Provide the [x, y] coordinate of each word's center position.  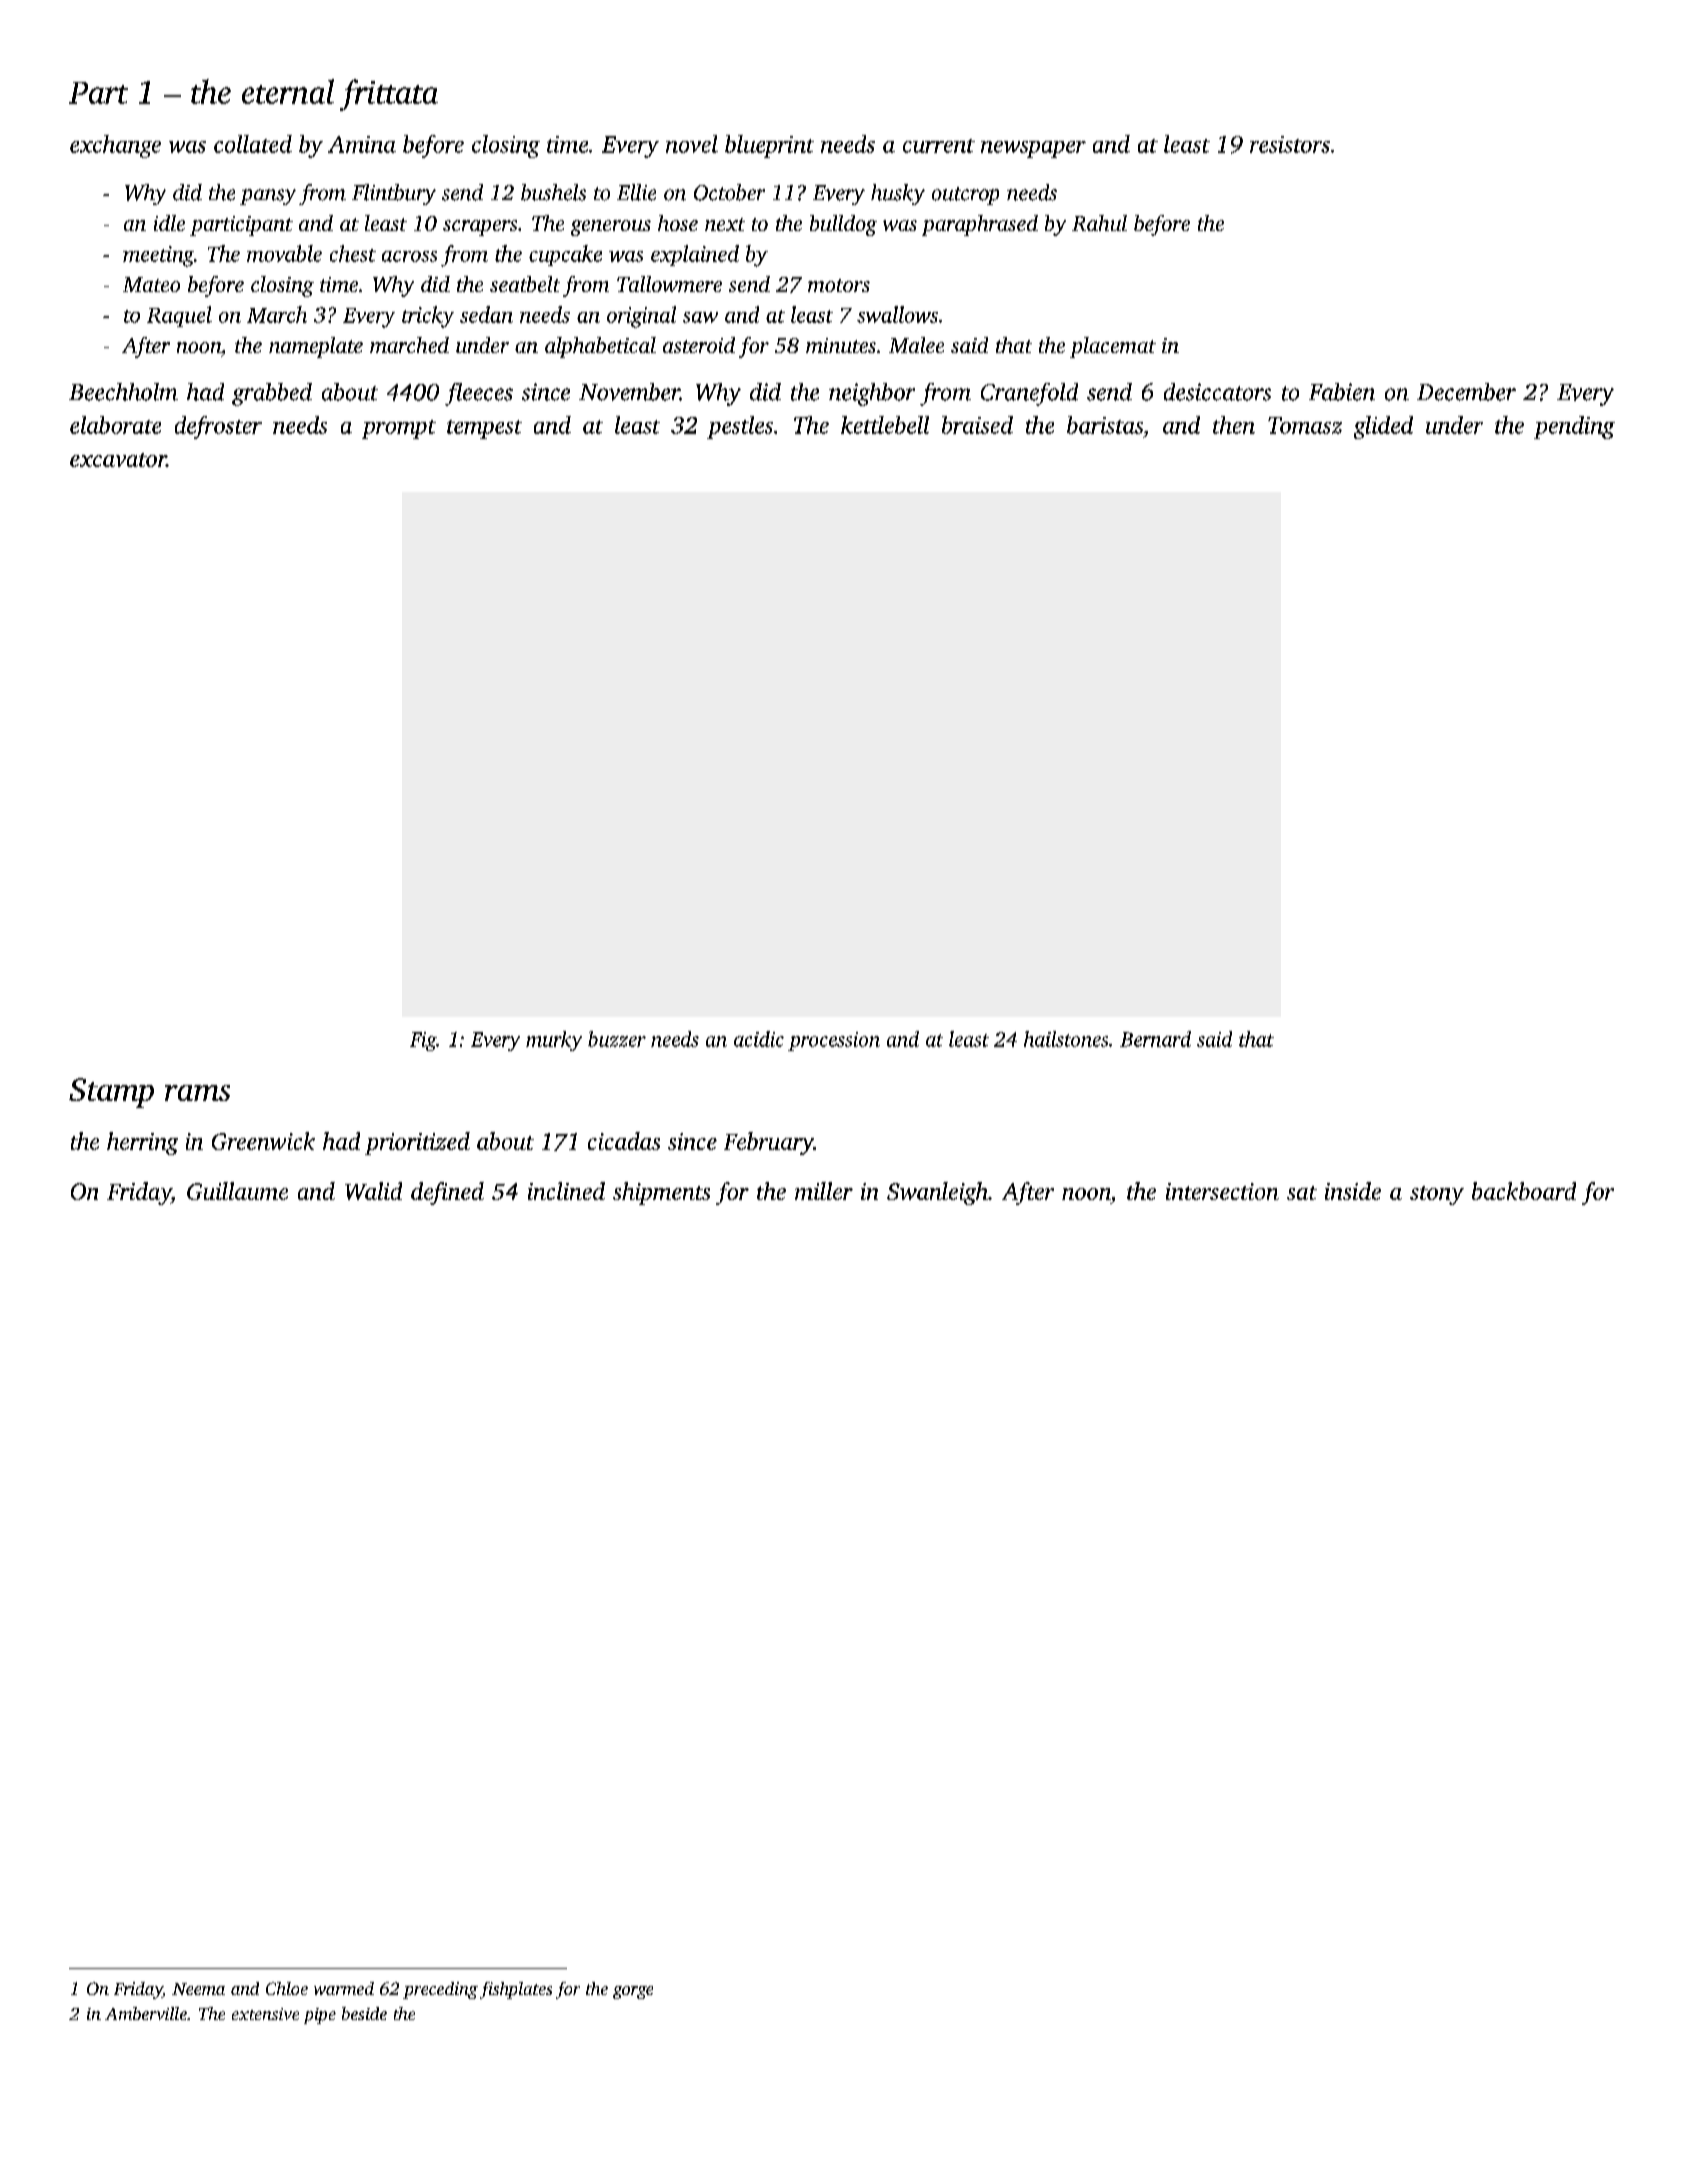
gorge [633, 1992]
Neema [198, 1989]
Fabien [1342, 392]
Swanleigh [937, 1193]
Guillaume [237, 1191]
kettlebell [885, 425]
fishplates [516, 1990]
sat [1302, 1193]
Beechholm [123, 392]
